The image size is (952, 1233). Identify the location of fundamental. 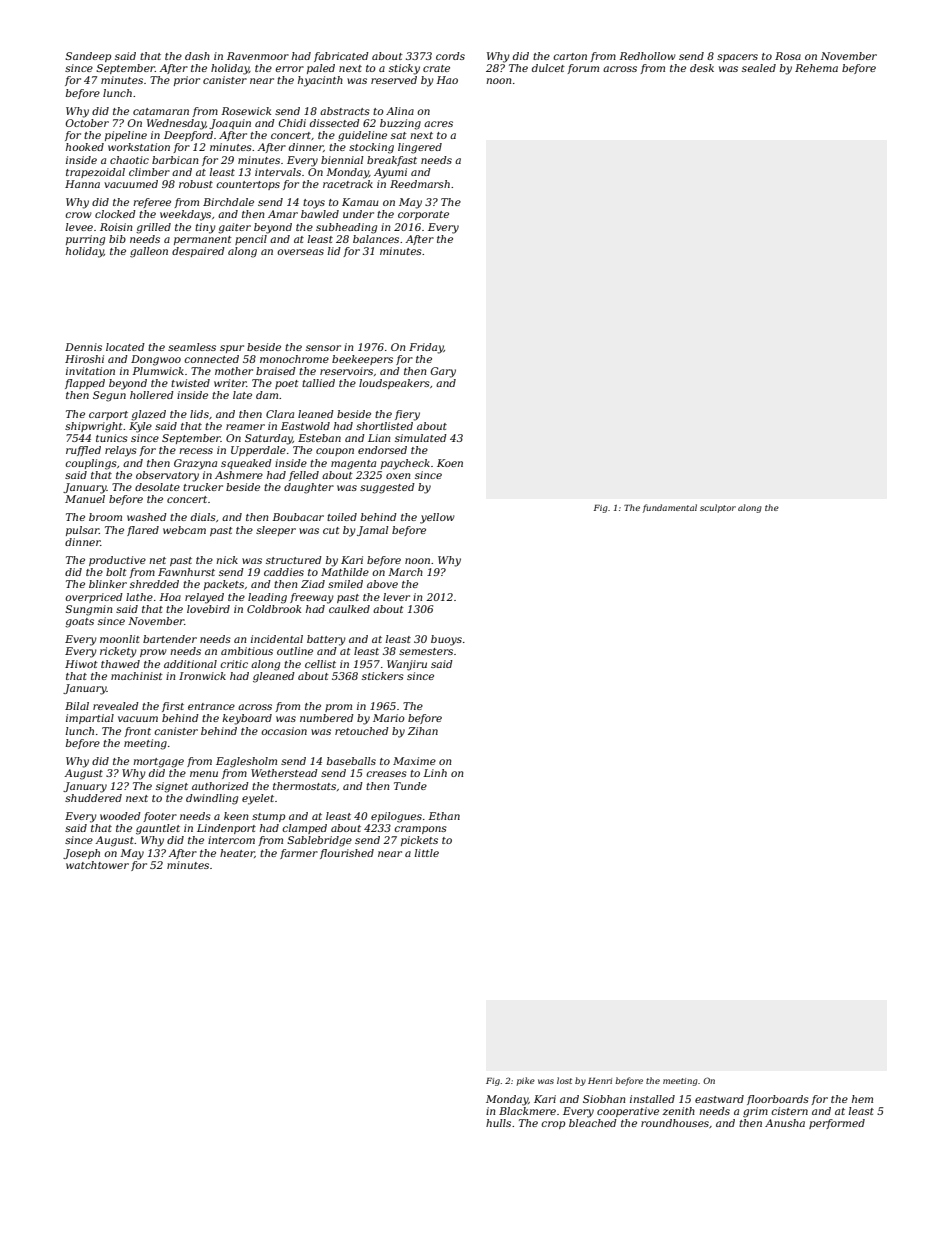
(670, 508).
